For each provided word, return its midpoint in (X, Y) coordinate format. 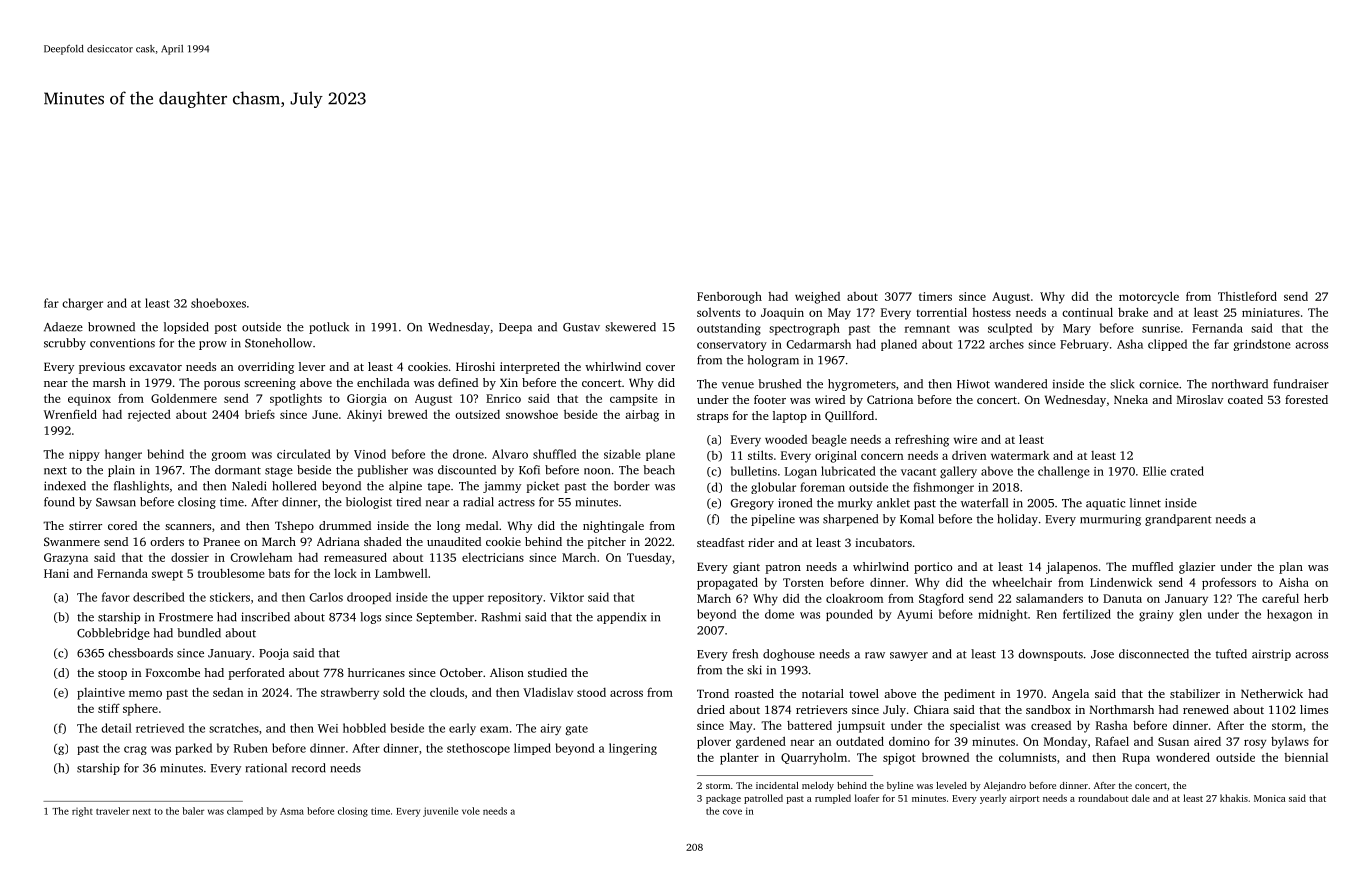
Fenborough (729, 298)
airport (1024, 799)
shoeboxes (218, 303)
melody (818, 786)
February (1084, 345)
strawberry (350, 694)
